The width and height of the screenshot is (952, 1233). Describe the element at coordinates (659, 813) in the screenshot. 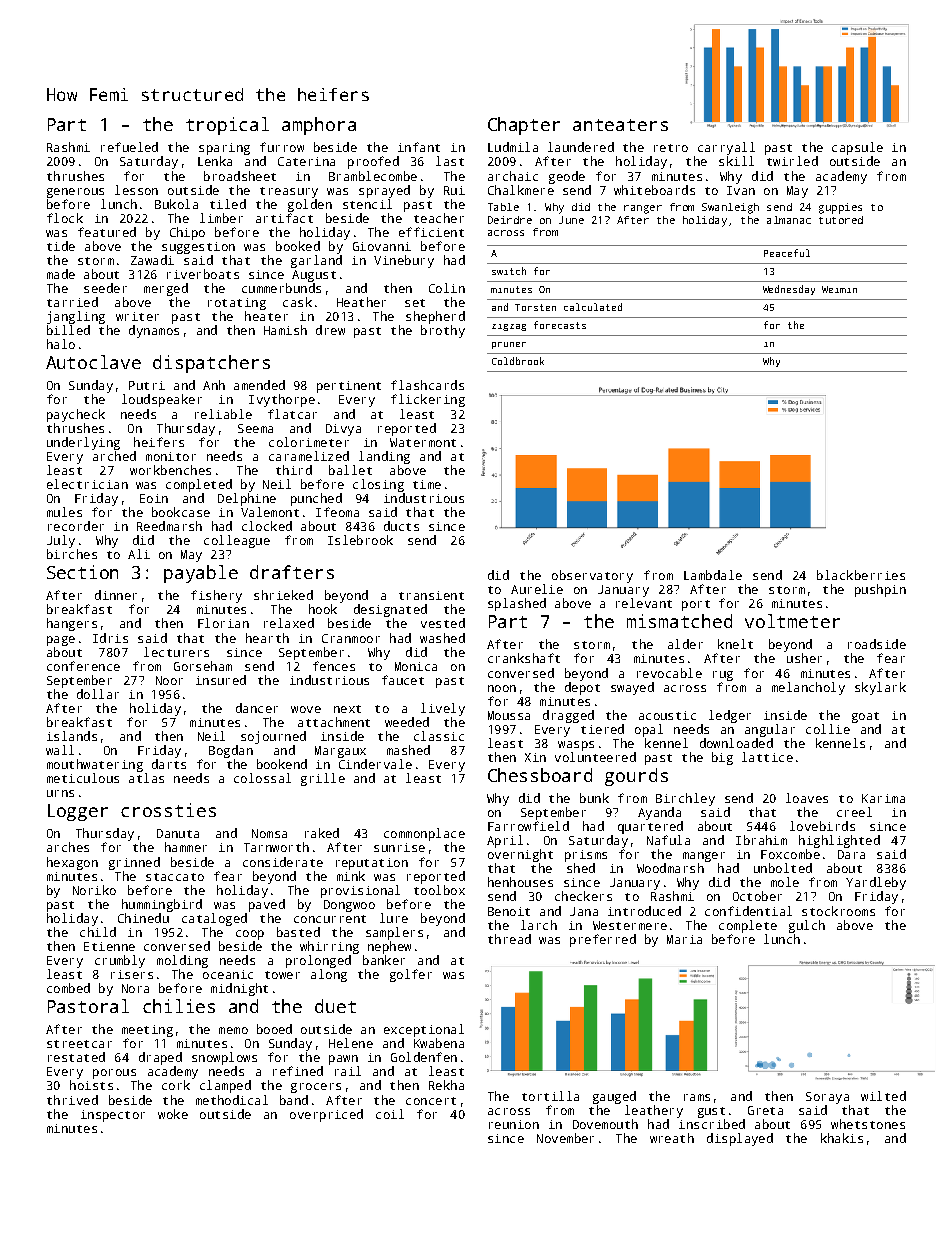

I see `Ayanda` at that location.
